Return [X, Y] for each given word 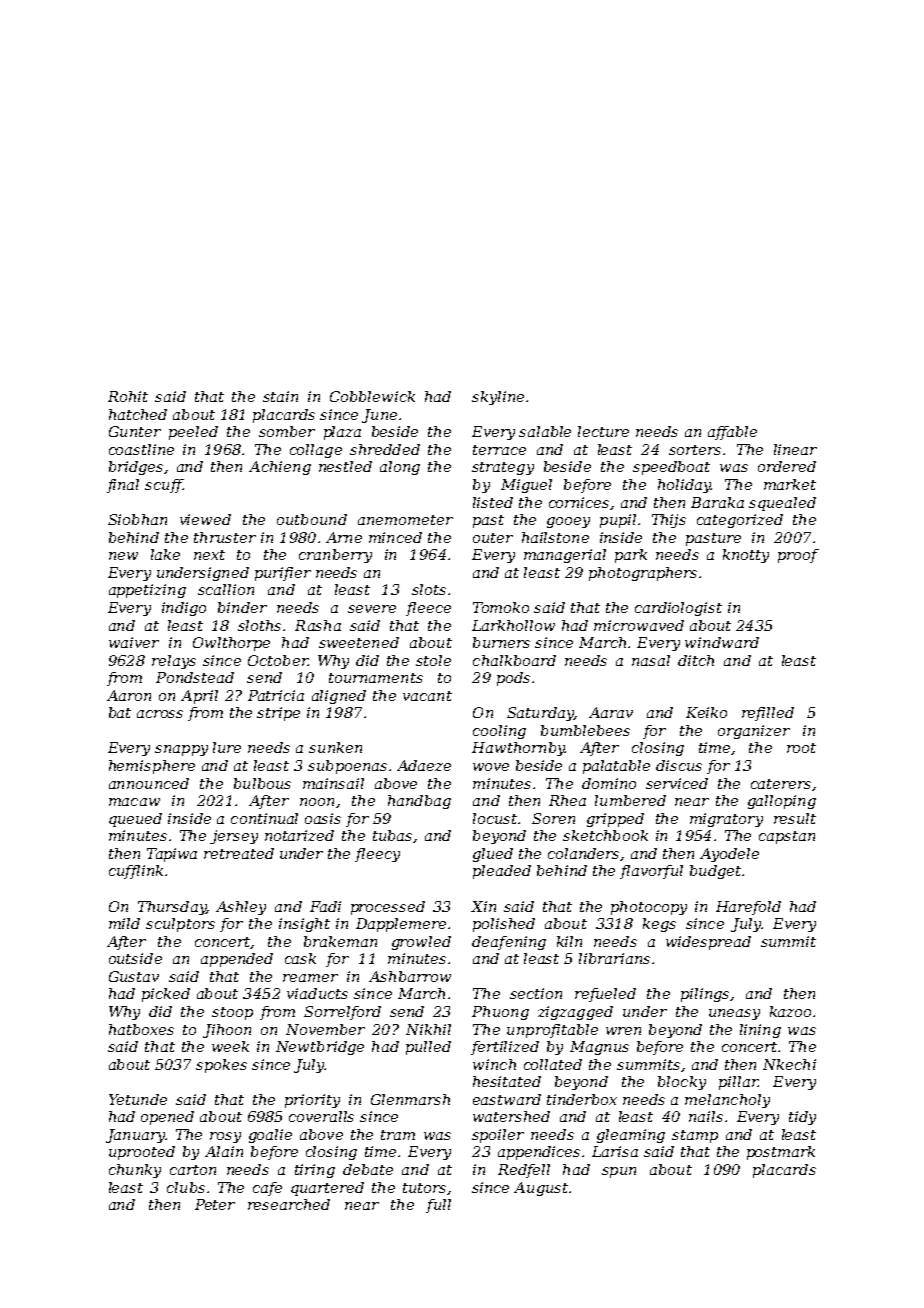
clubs [186, 1187]
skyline [498, 398]
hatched [138, 414]
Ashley [241, 908]
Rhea [567, 800]
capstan [787, 837]
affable [732, 433]
